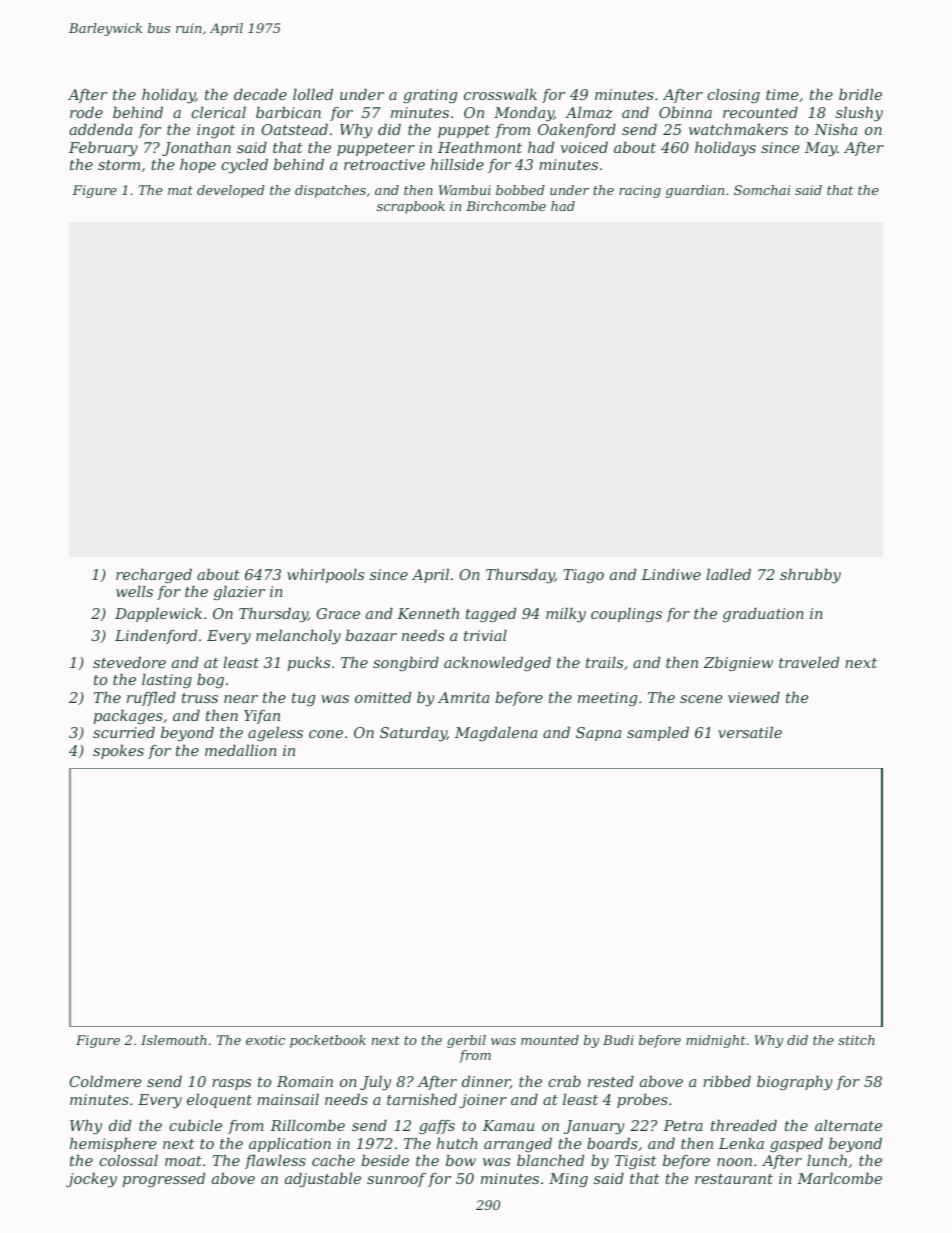  Describe the element at coordinates (174, 1040) in the screenshot. I see `Islemouth` at that location.
